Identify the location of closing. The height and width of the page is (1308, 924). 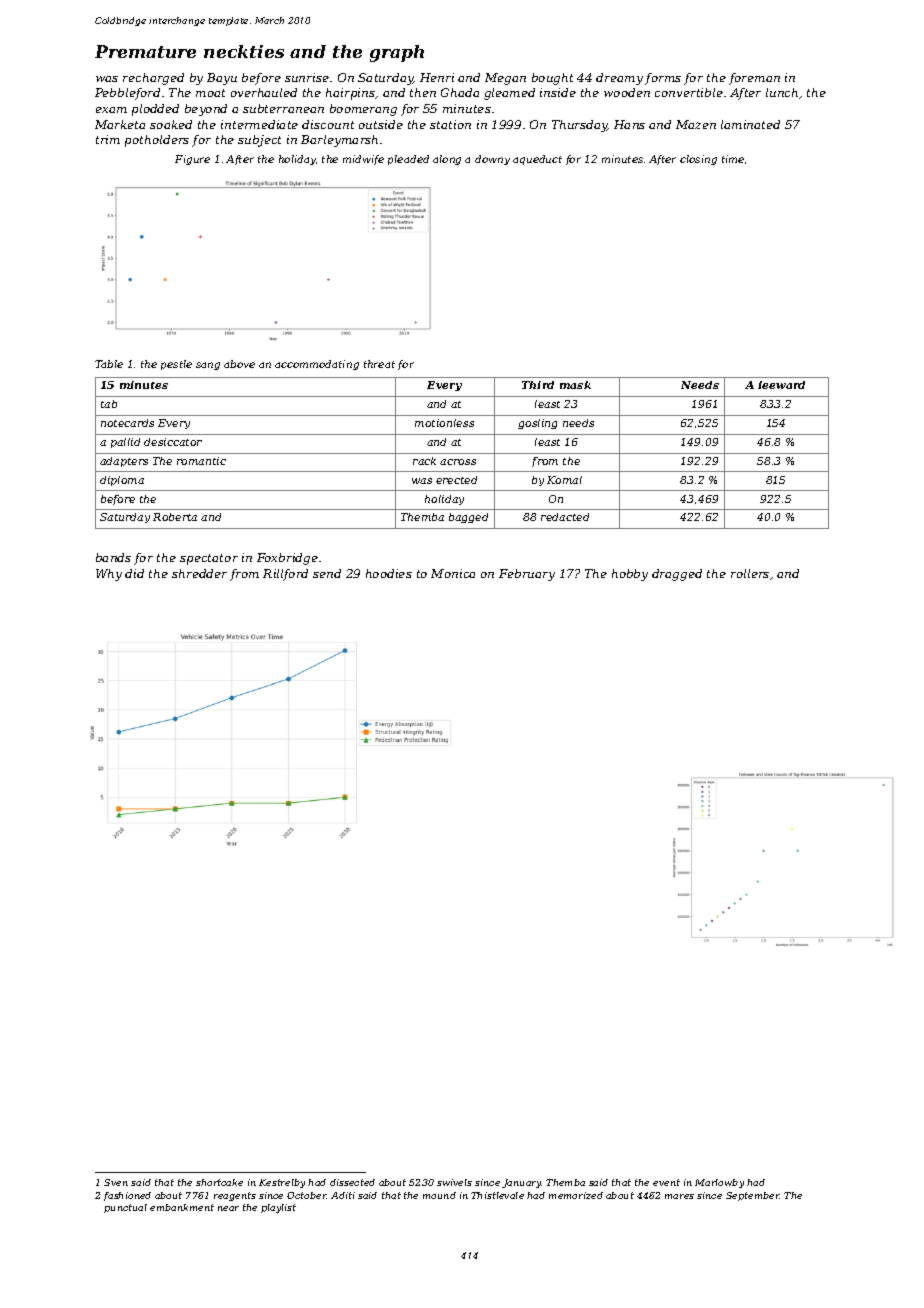
(698, 160).
